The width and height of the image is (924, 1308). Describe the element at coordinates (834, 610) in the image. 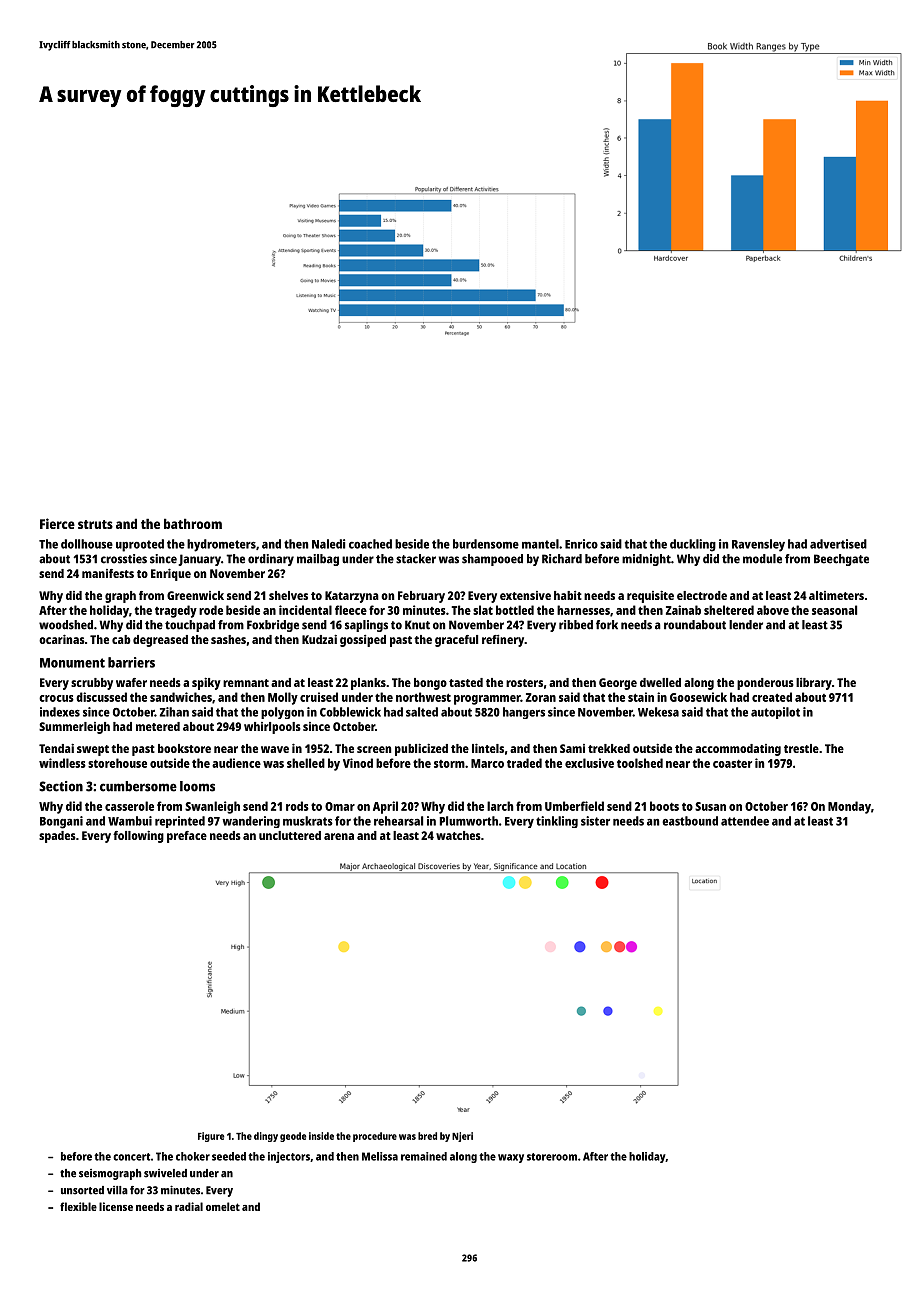

I see `seasonal` at that location.
